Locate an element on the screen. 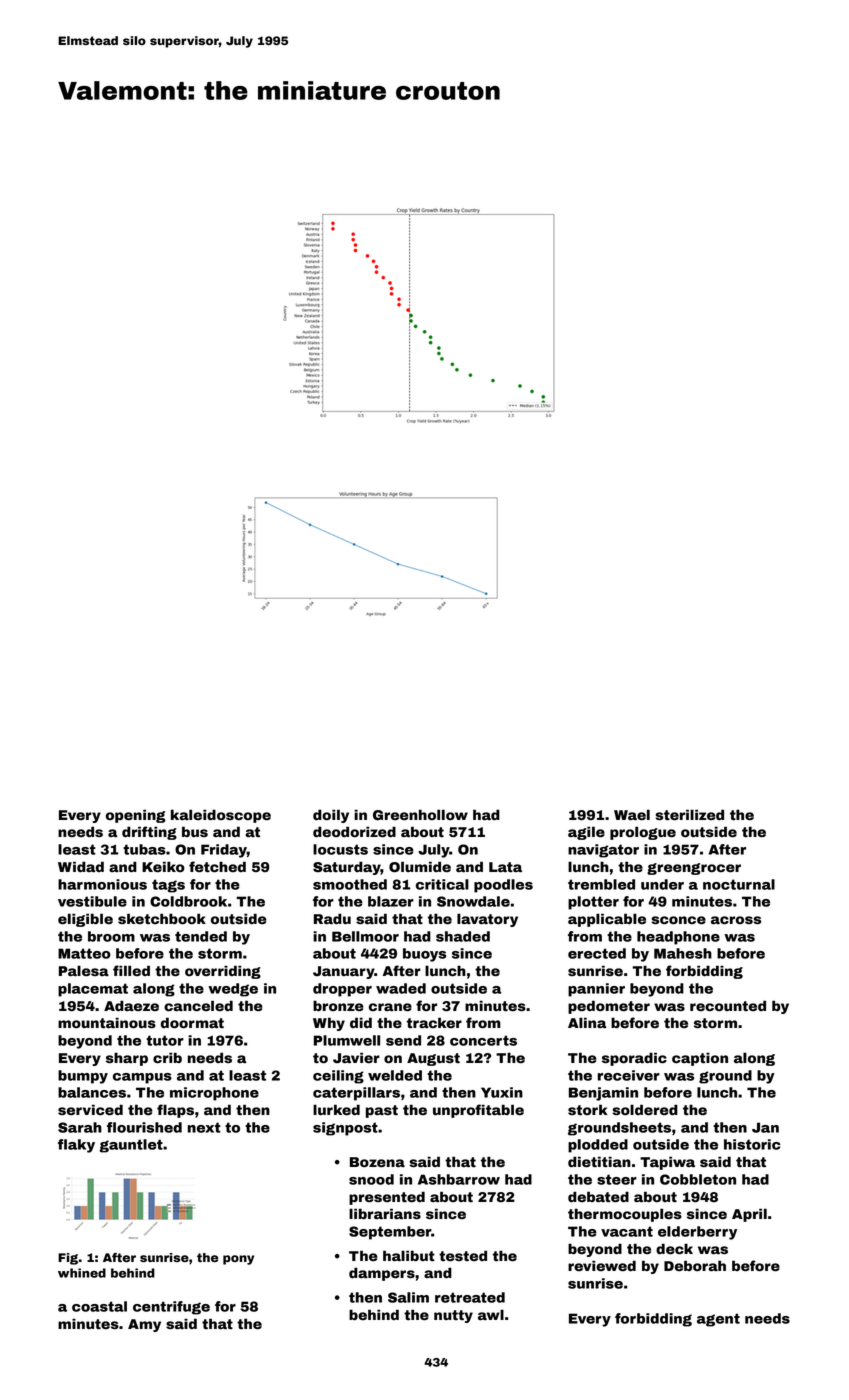 The image size is (849, 1400). librarians is located at coordinates (385, 1214).
